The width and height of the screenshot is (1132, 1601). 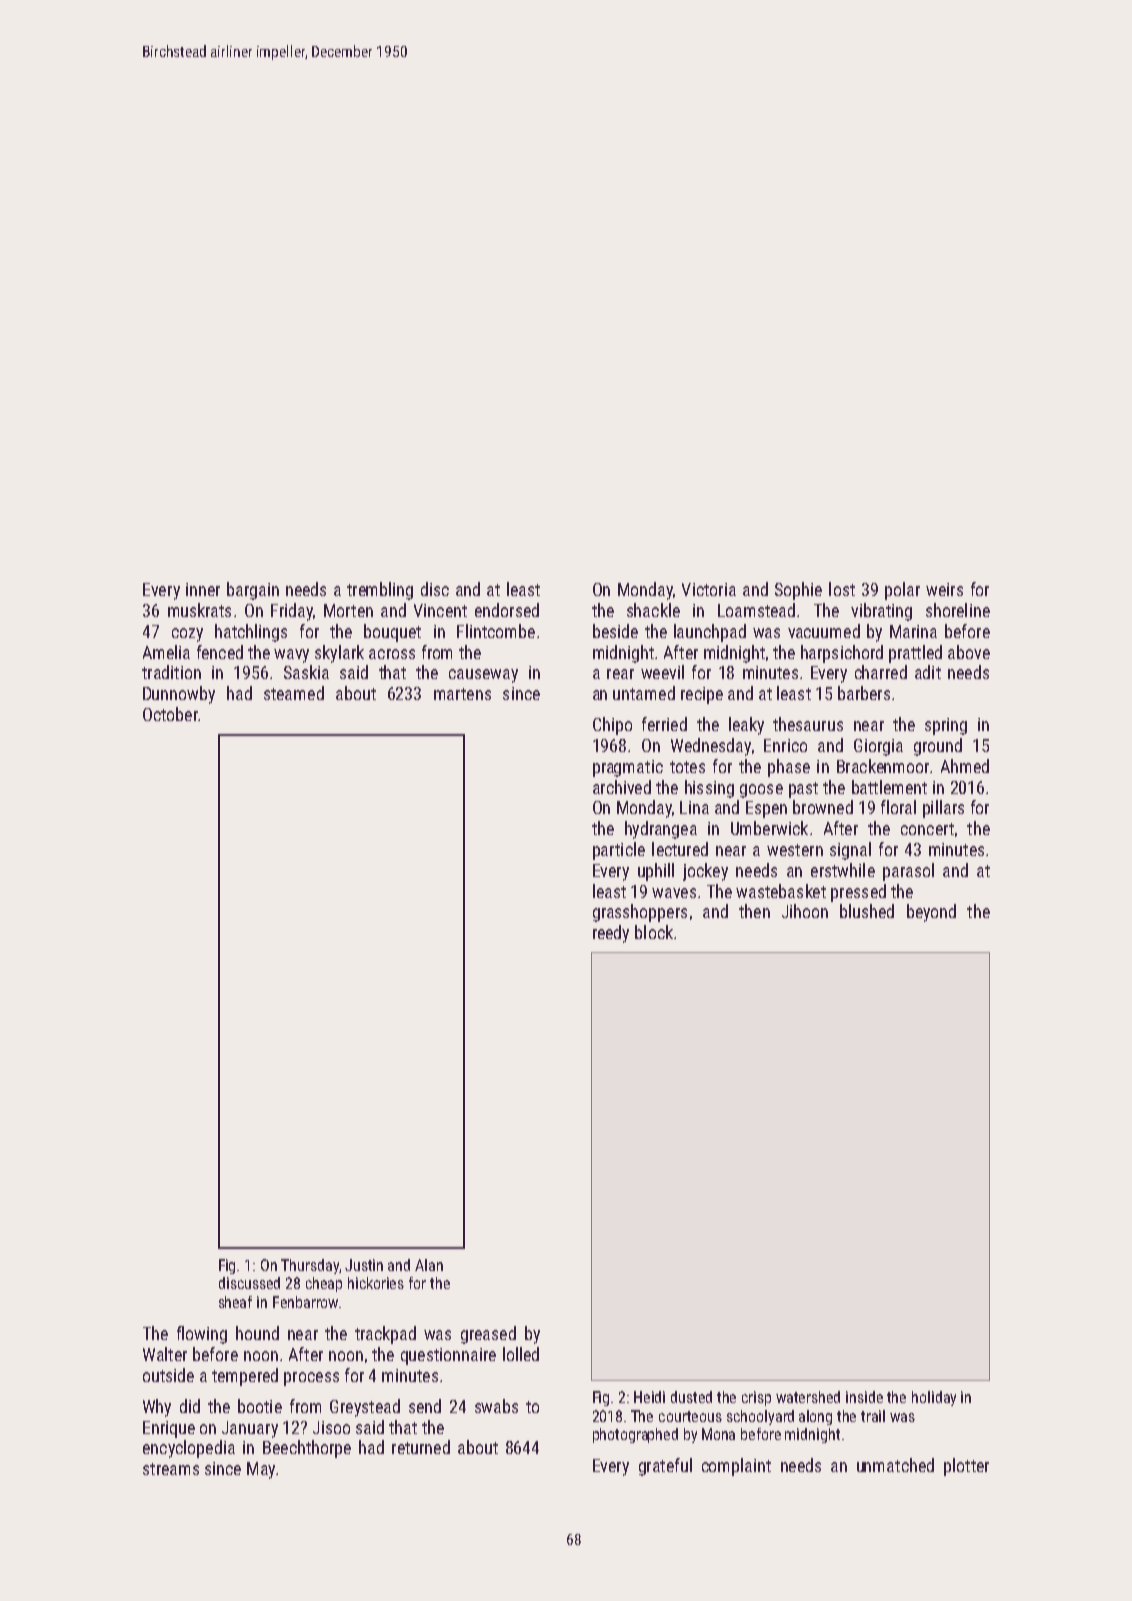 What do you see at coordinates (640, 913) in the screenshot?
I see `grasshoppers` at bounding box center [640, 913].
